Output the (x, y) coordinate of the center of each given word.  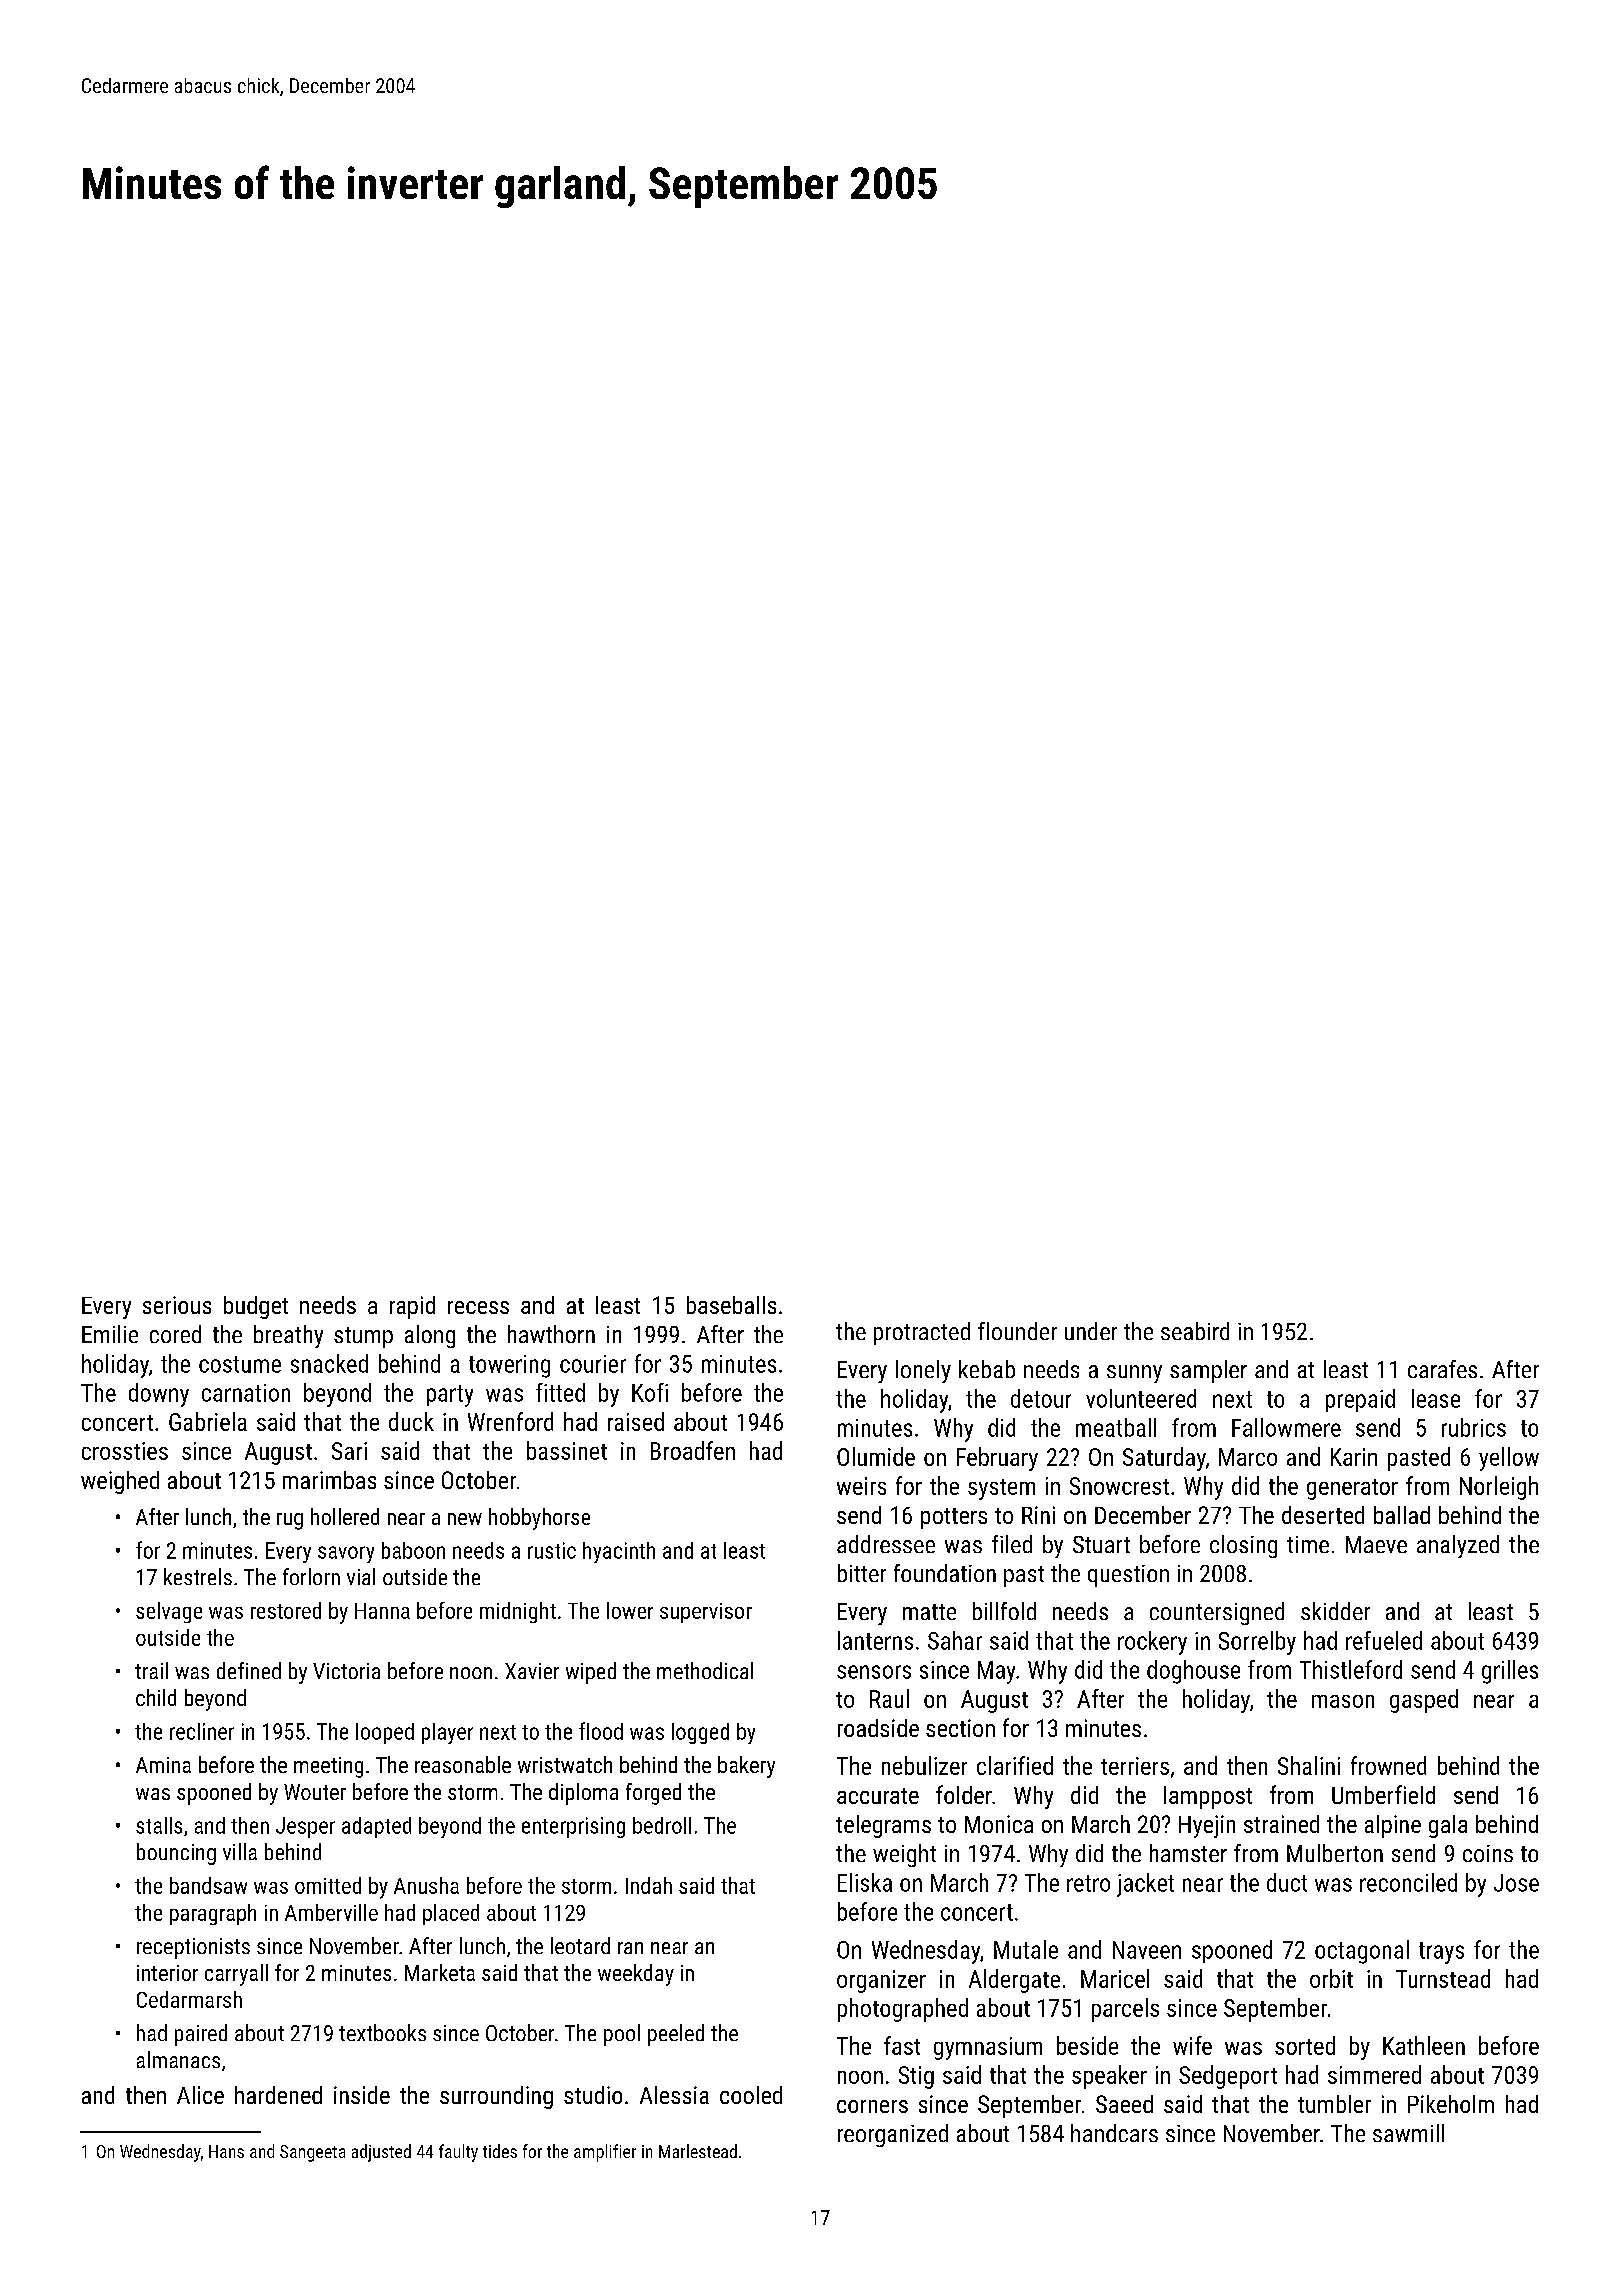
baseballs (731, 1305)
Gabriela (208, 1421)
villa (240, 1851)
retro (1088, 1883)
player (447, 1733)
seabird (1195, 1331)
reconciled (1408, 1882)
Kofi (650, 1392)
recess (478, 1307)
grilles (1510, 1672)
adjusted (381, 2153)
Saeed (1124, 2104)
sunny (1134, 1374)
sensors (874, 1672)
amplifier (605, 2153)
